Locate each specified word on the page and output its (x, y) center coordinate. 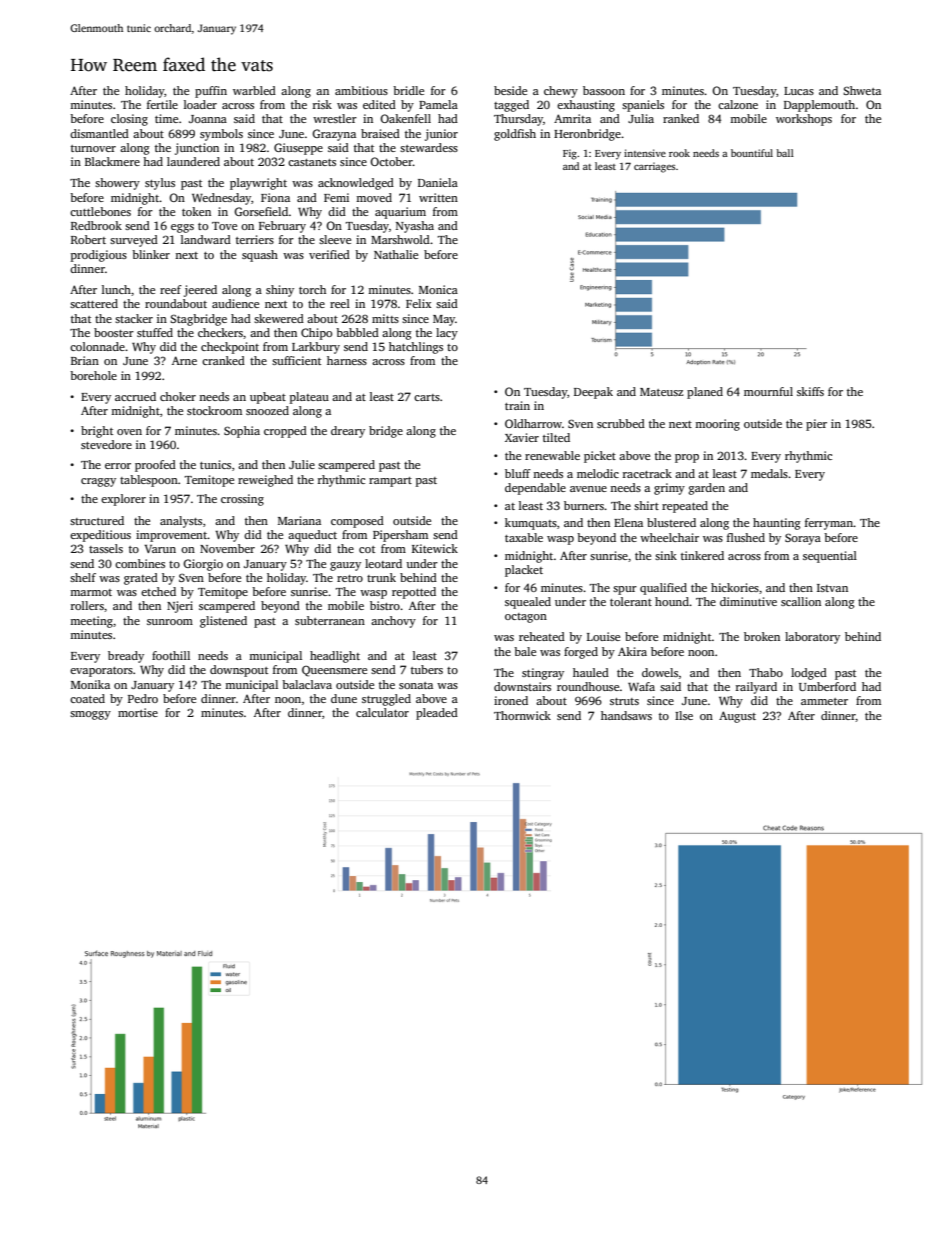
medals (769, 473)
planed (705, 393)
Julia (641, 118)
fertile (162, 104)
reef (171, 289)
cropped (285, 432)
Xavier (522, 437)
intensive (645, 153)
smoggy (90, 715)
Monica (438, 289)
